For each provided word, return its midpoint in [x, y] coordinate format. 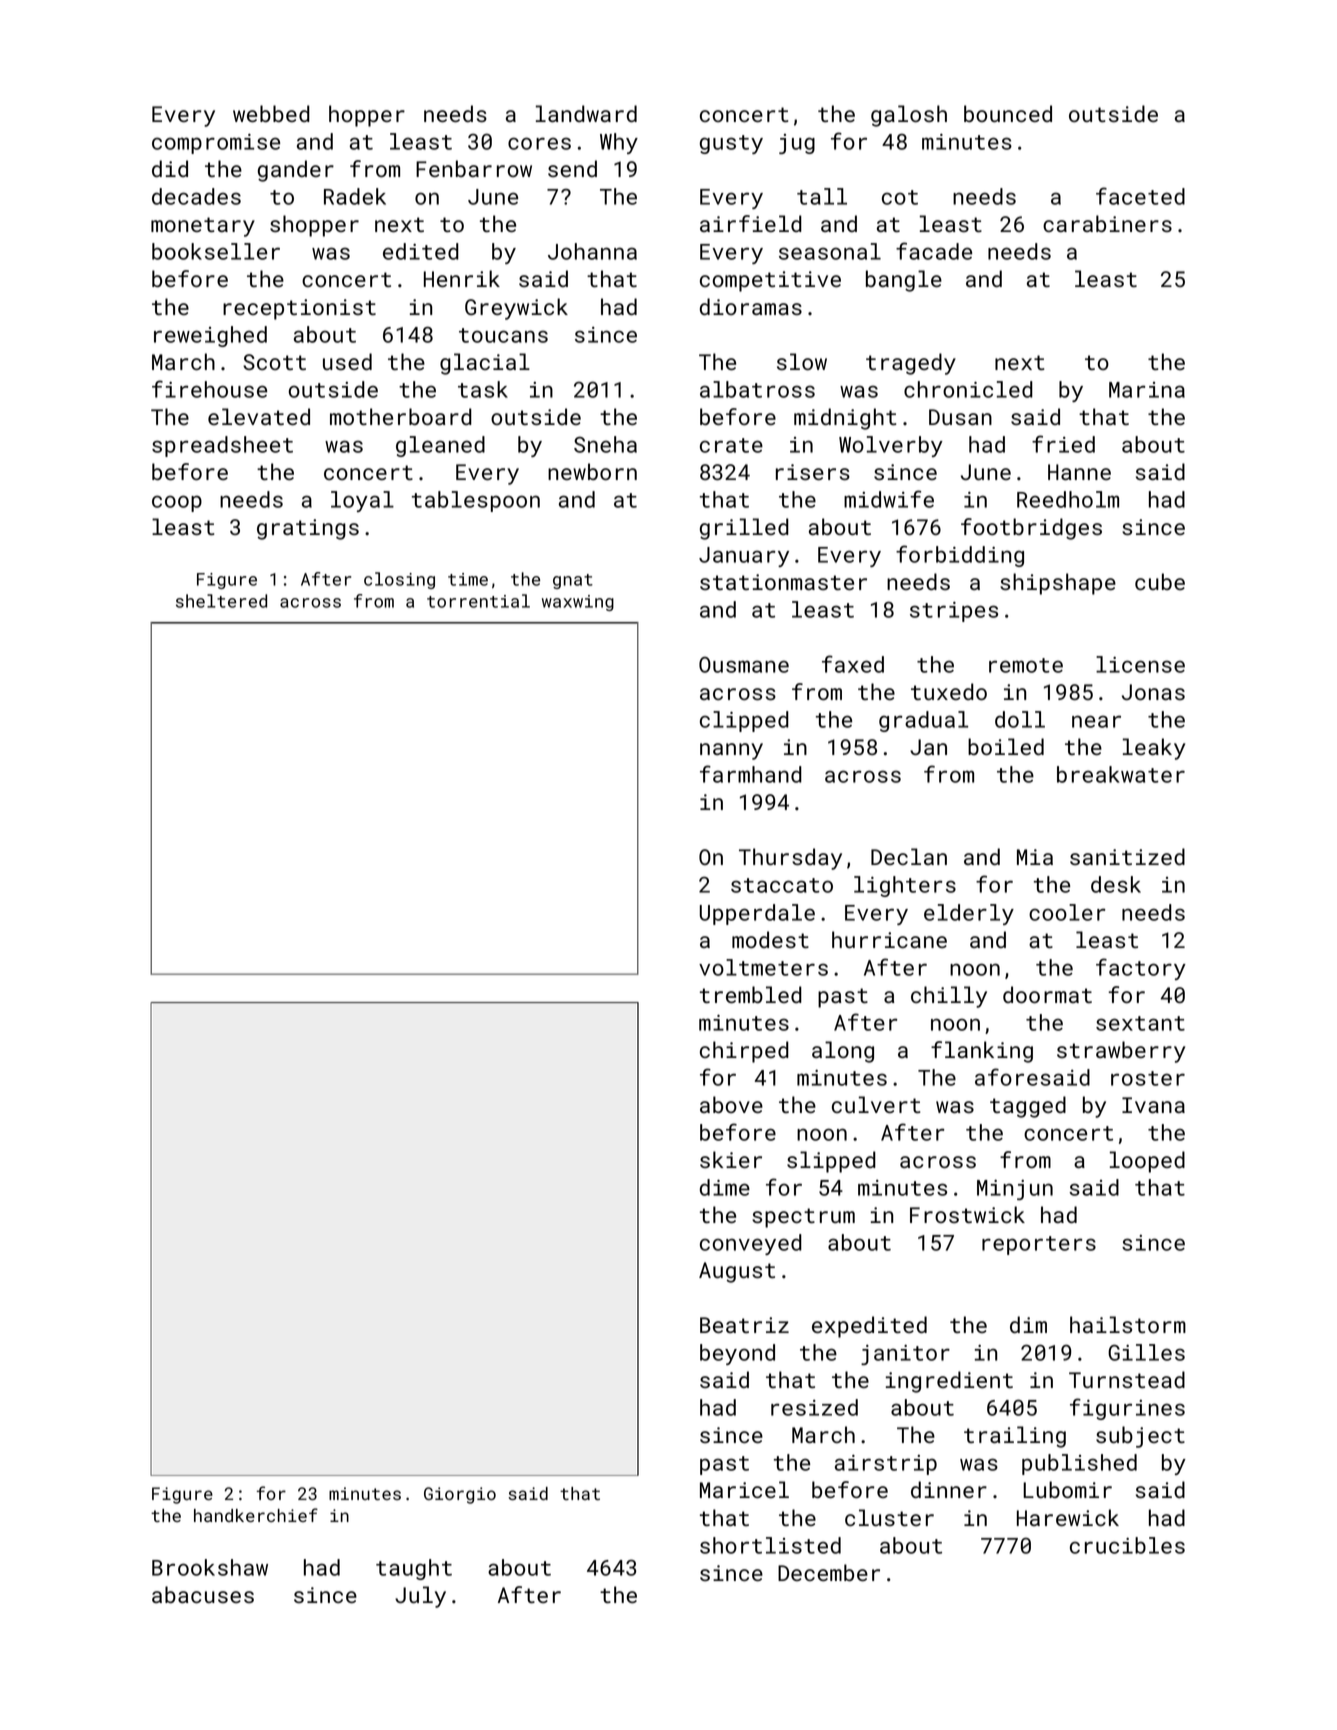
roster [1148, 1078]
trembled [751, 994]
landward [586, 113]
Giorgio [460, 1495]
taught [414, 1569]
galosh [909, 116]
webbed [271, 113]
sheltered [221, 601]
